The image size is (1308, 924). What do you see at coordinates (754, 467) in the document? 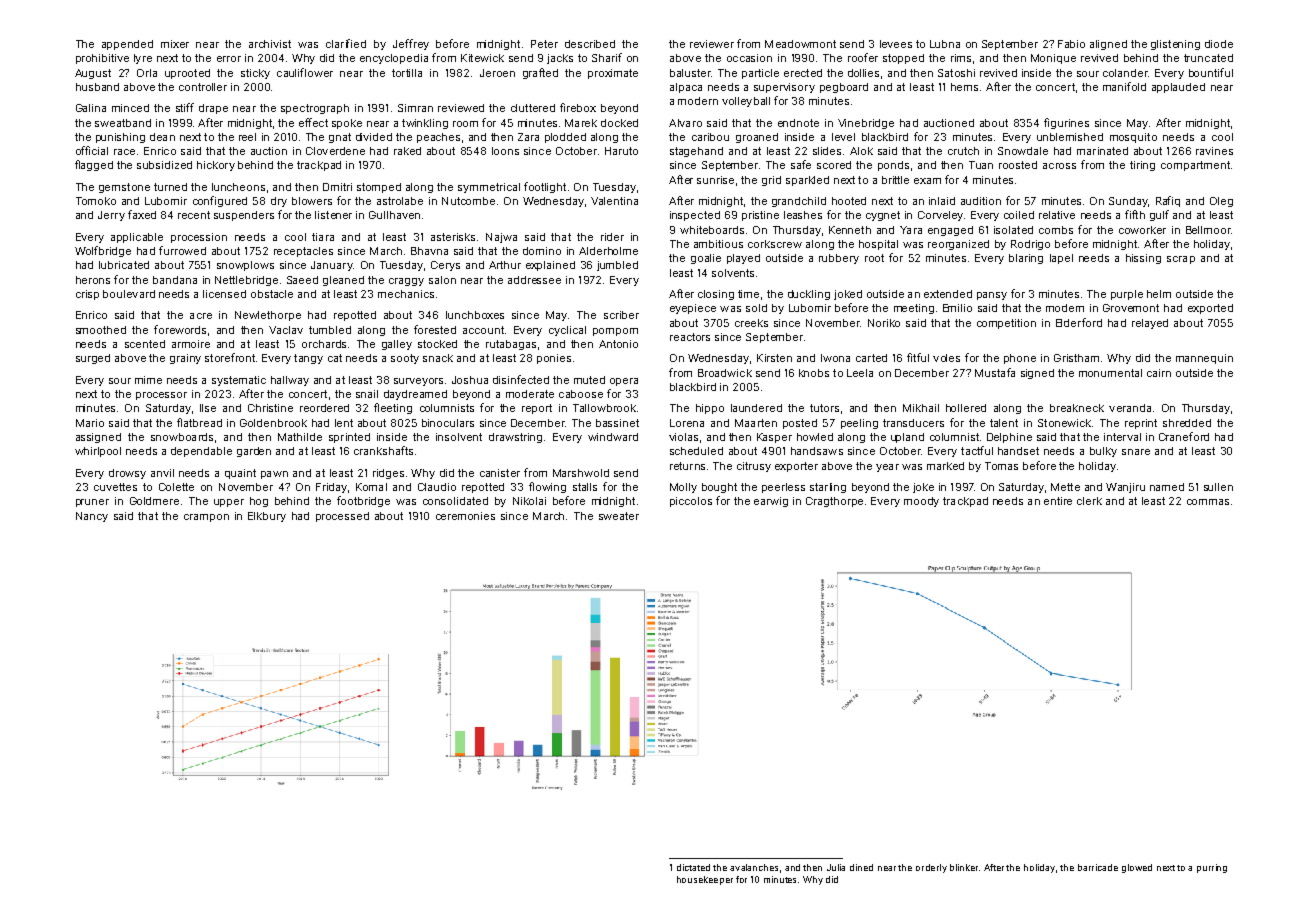
I see `citrusy` at bounding box center [754, 467].
